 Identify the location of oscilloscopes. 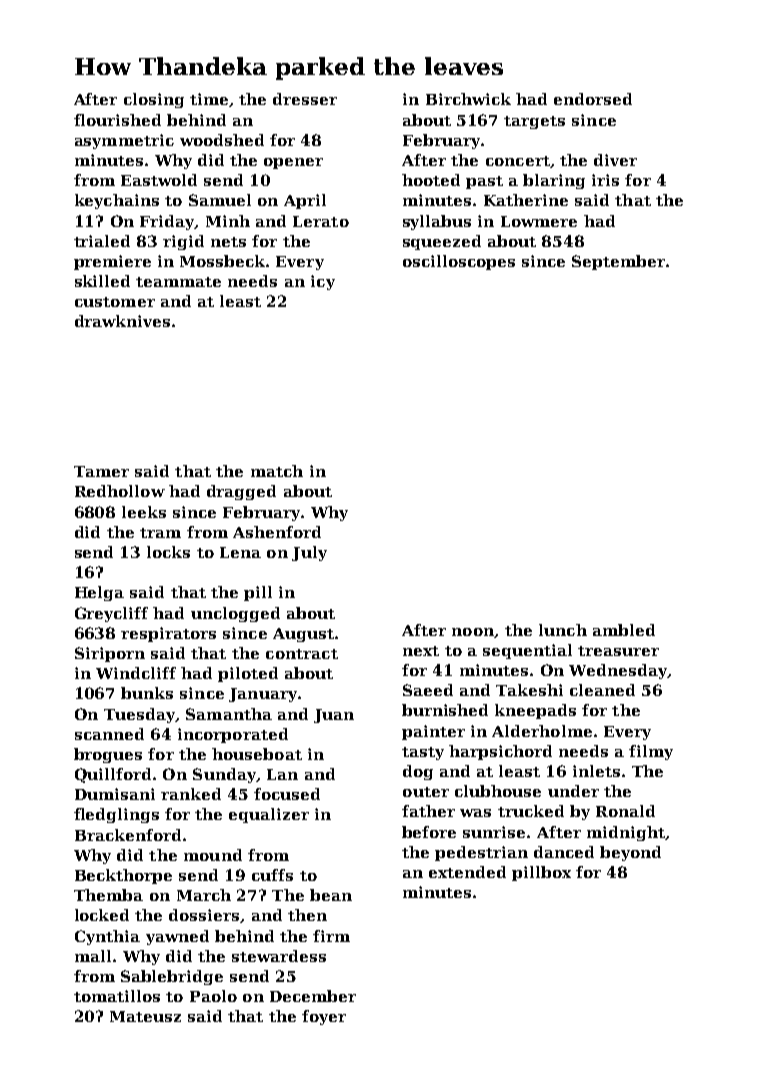
(459, 262).
